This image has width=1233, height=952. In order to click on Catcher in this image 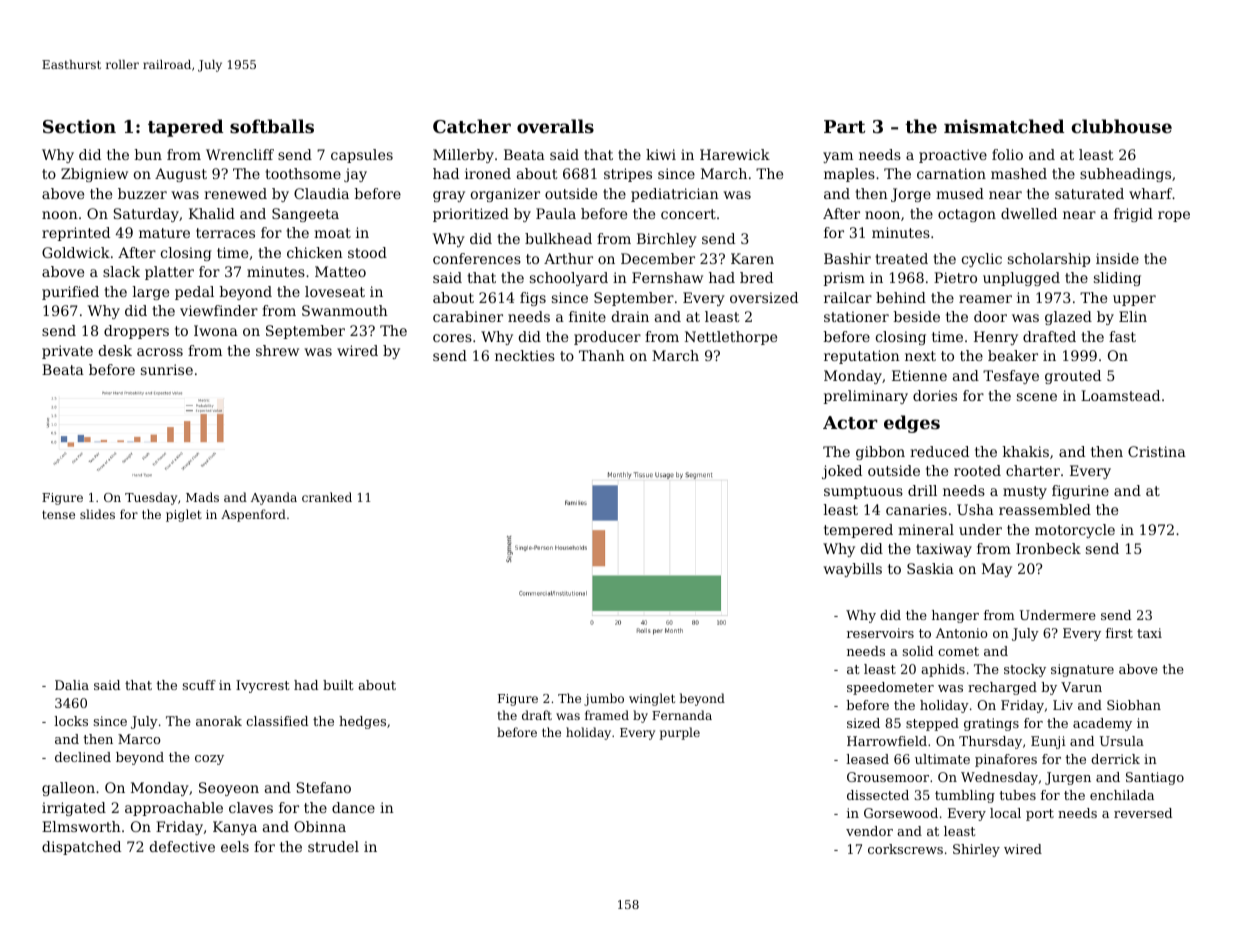, I will do `click(472, 126)`.
